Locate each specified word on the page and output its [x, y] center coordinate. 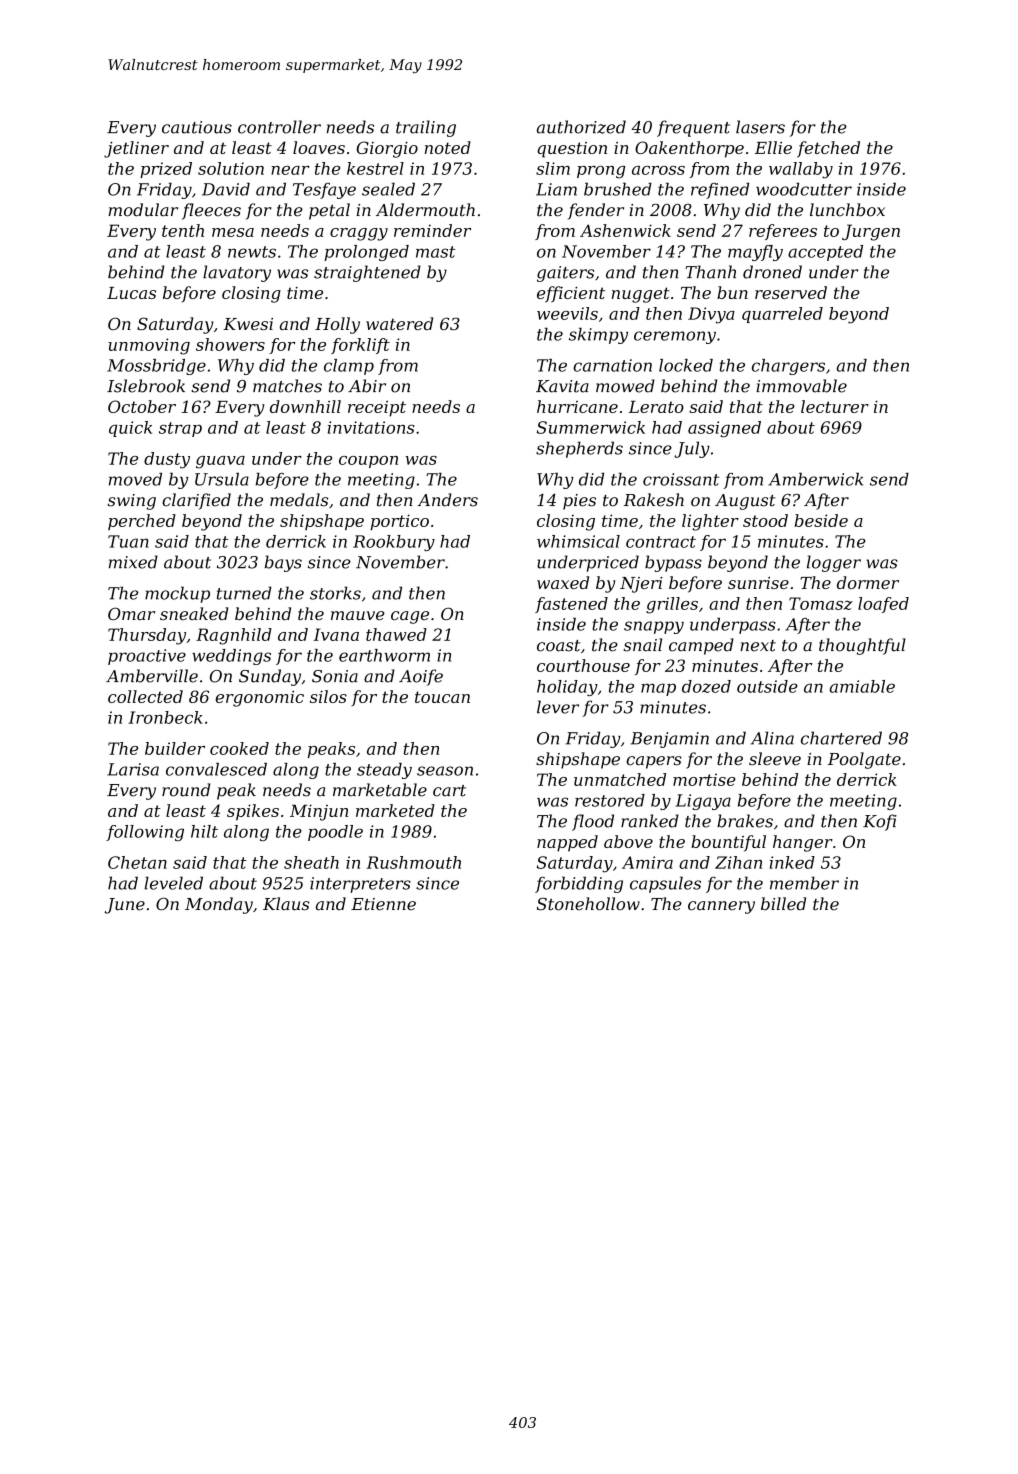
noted [448, 147]
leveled [173, 883]
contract [661, 542]
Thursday [147, 636]
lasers [760, 127]
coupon [368, 462]
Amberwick [815, 479]
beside [821, 520]
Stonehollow [588, 904]
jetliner [136, 149]
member [804, 883]
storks [335, 593]
